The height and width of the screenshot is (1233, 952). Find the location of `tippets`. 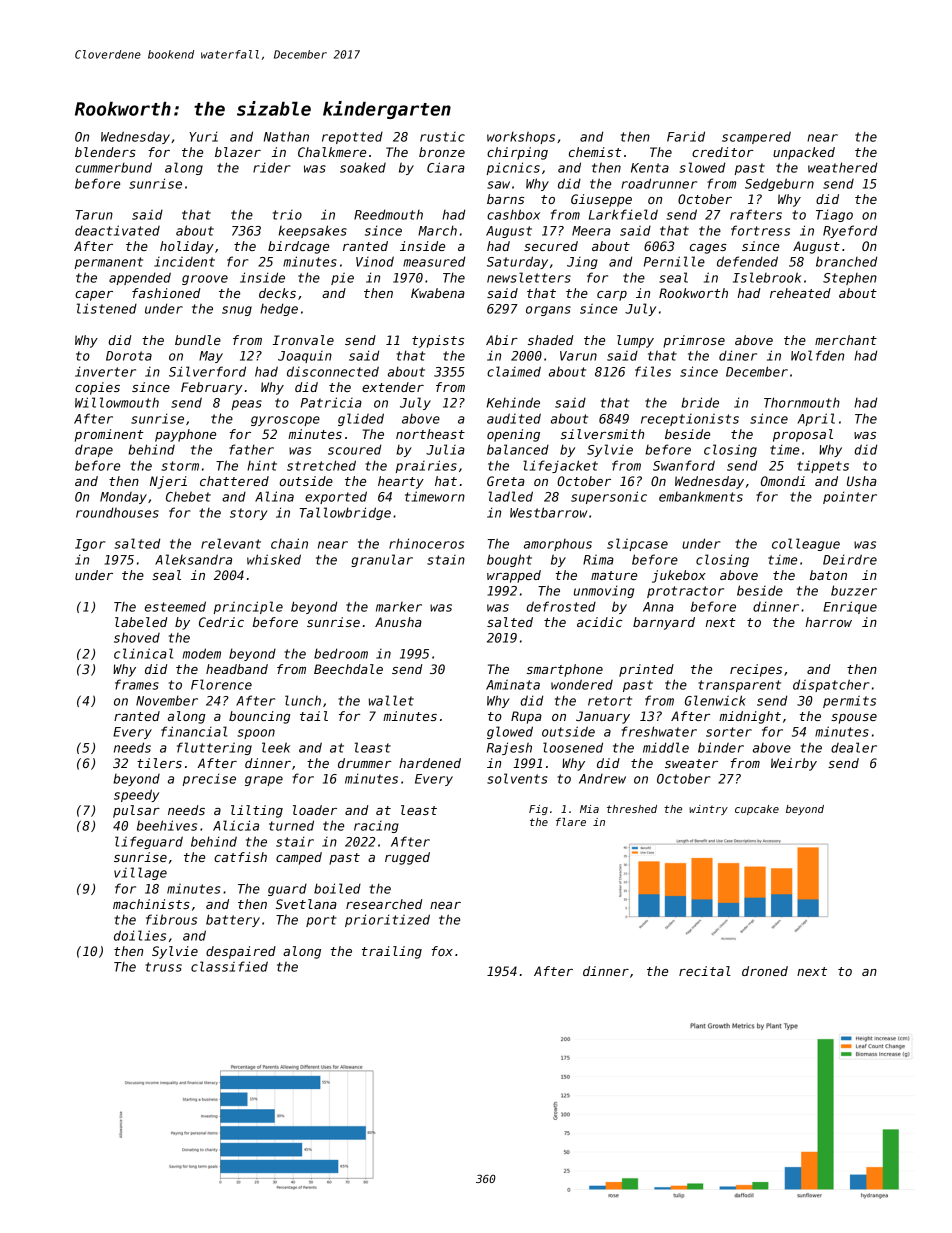

tippets is located at coordinates (823, 467).
